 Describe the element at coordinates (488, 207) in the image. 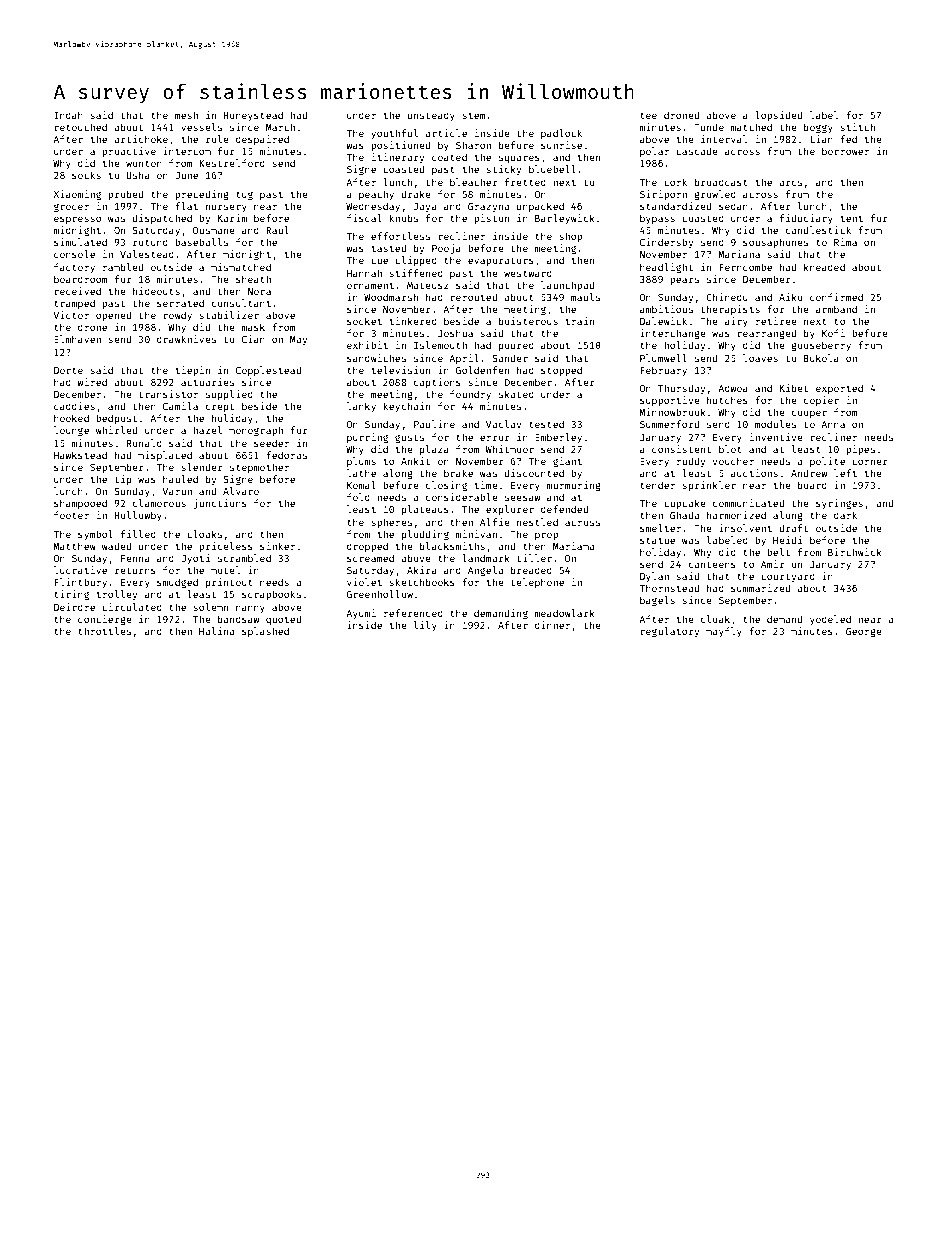

I see `Grazyna` at that location.
